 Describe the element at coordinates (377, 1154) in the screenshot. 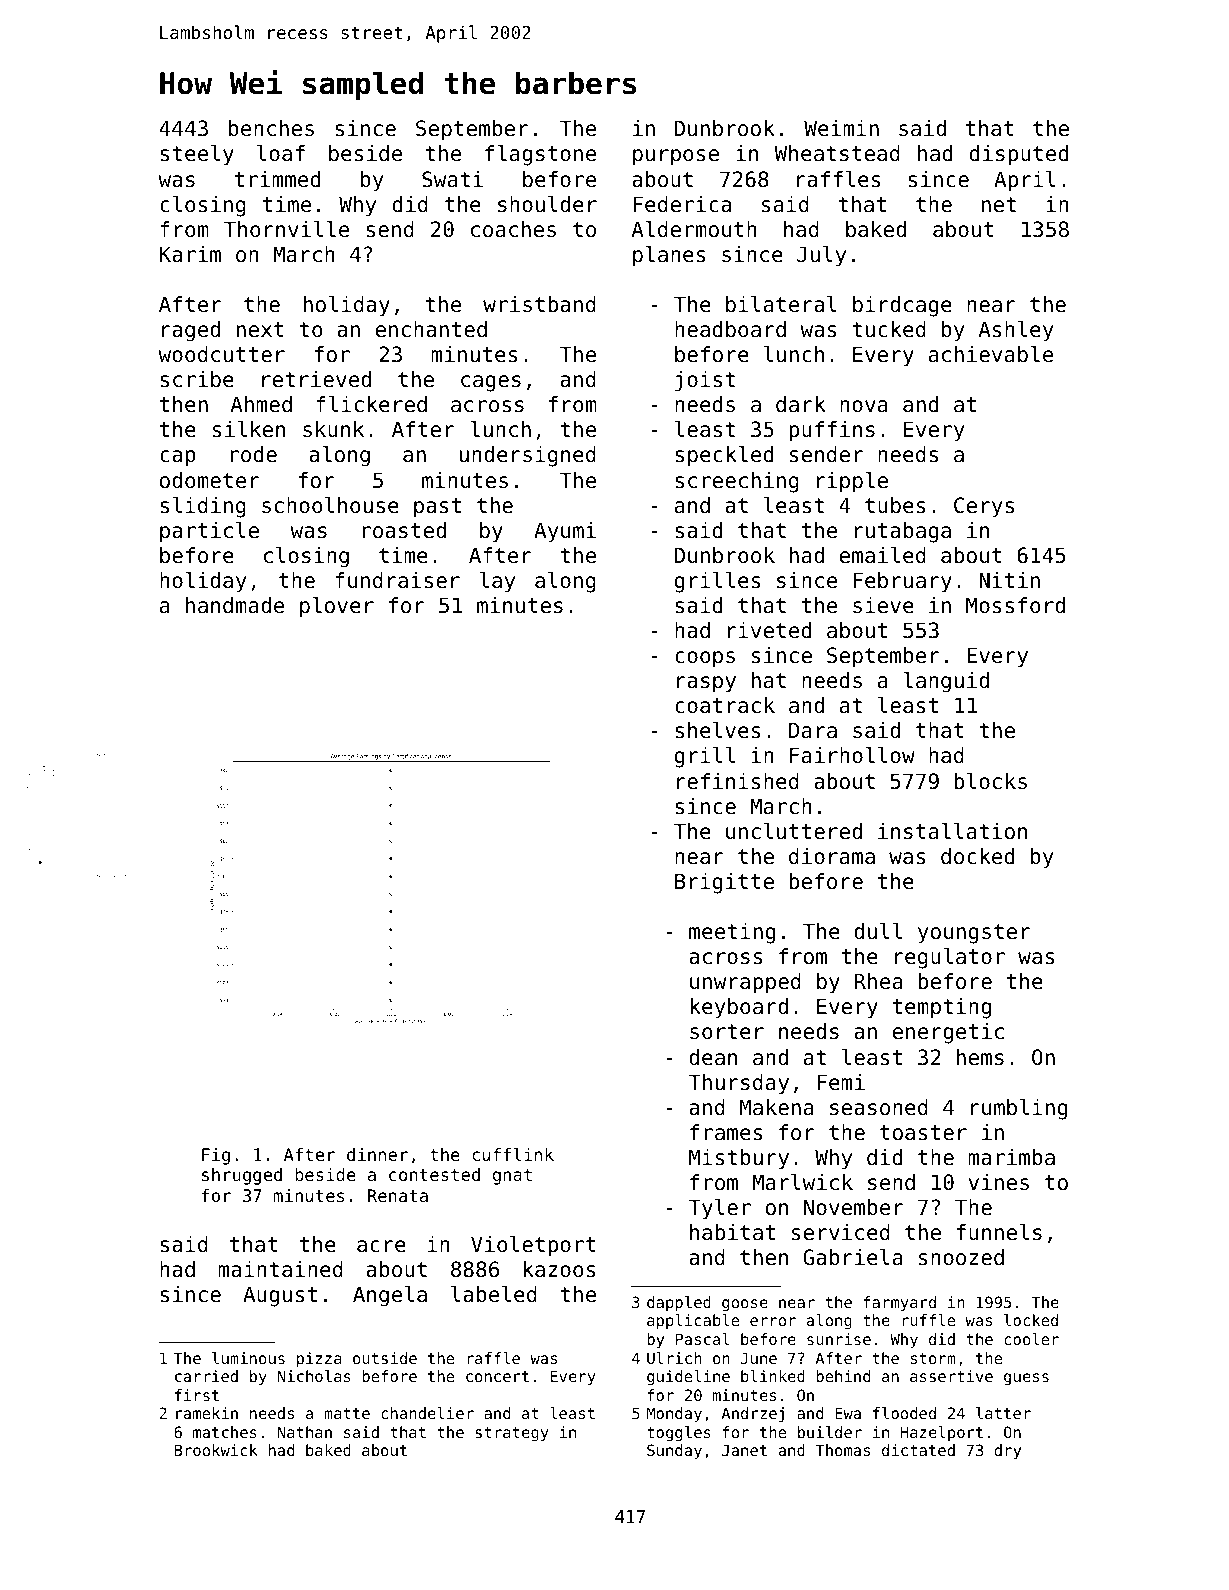

I see `dinner` at that location.
